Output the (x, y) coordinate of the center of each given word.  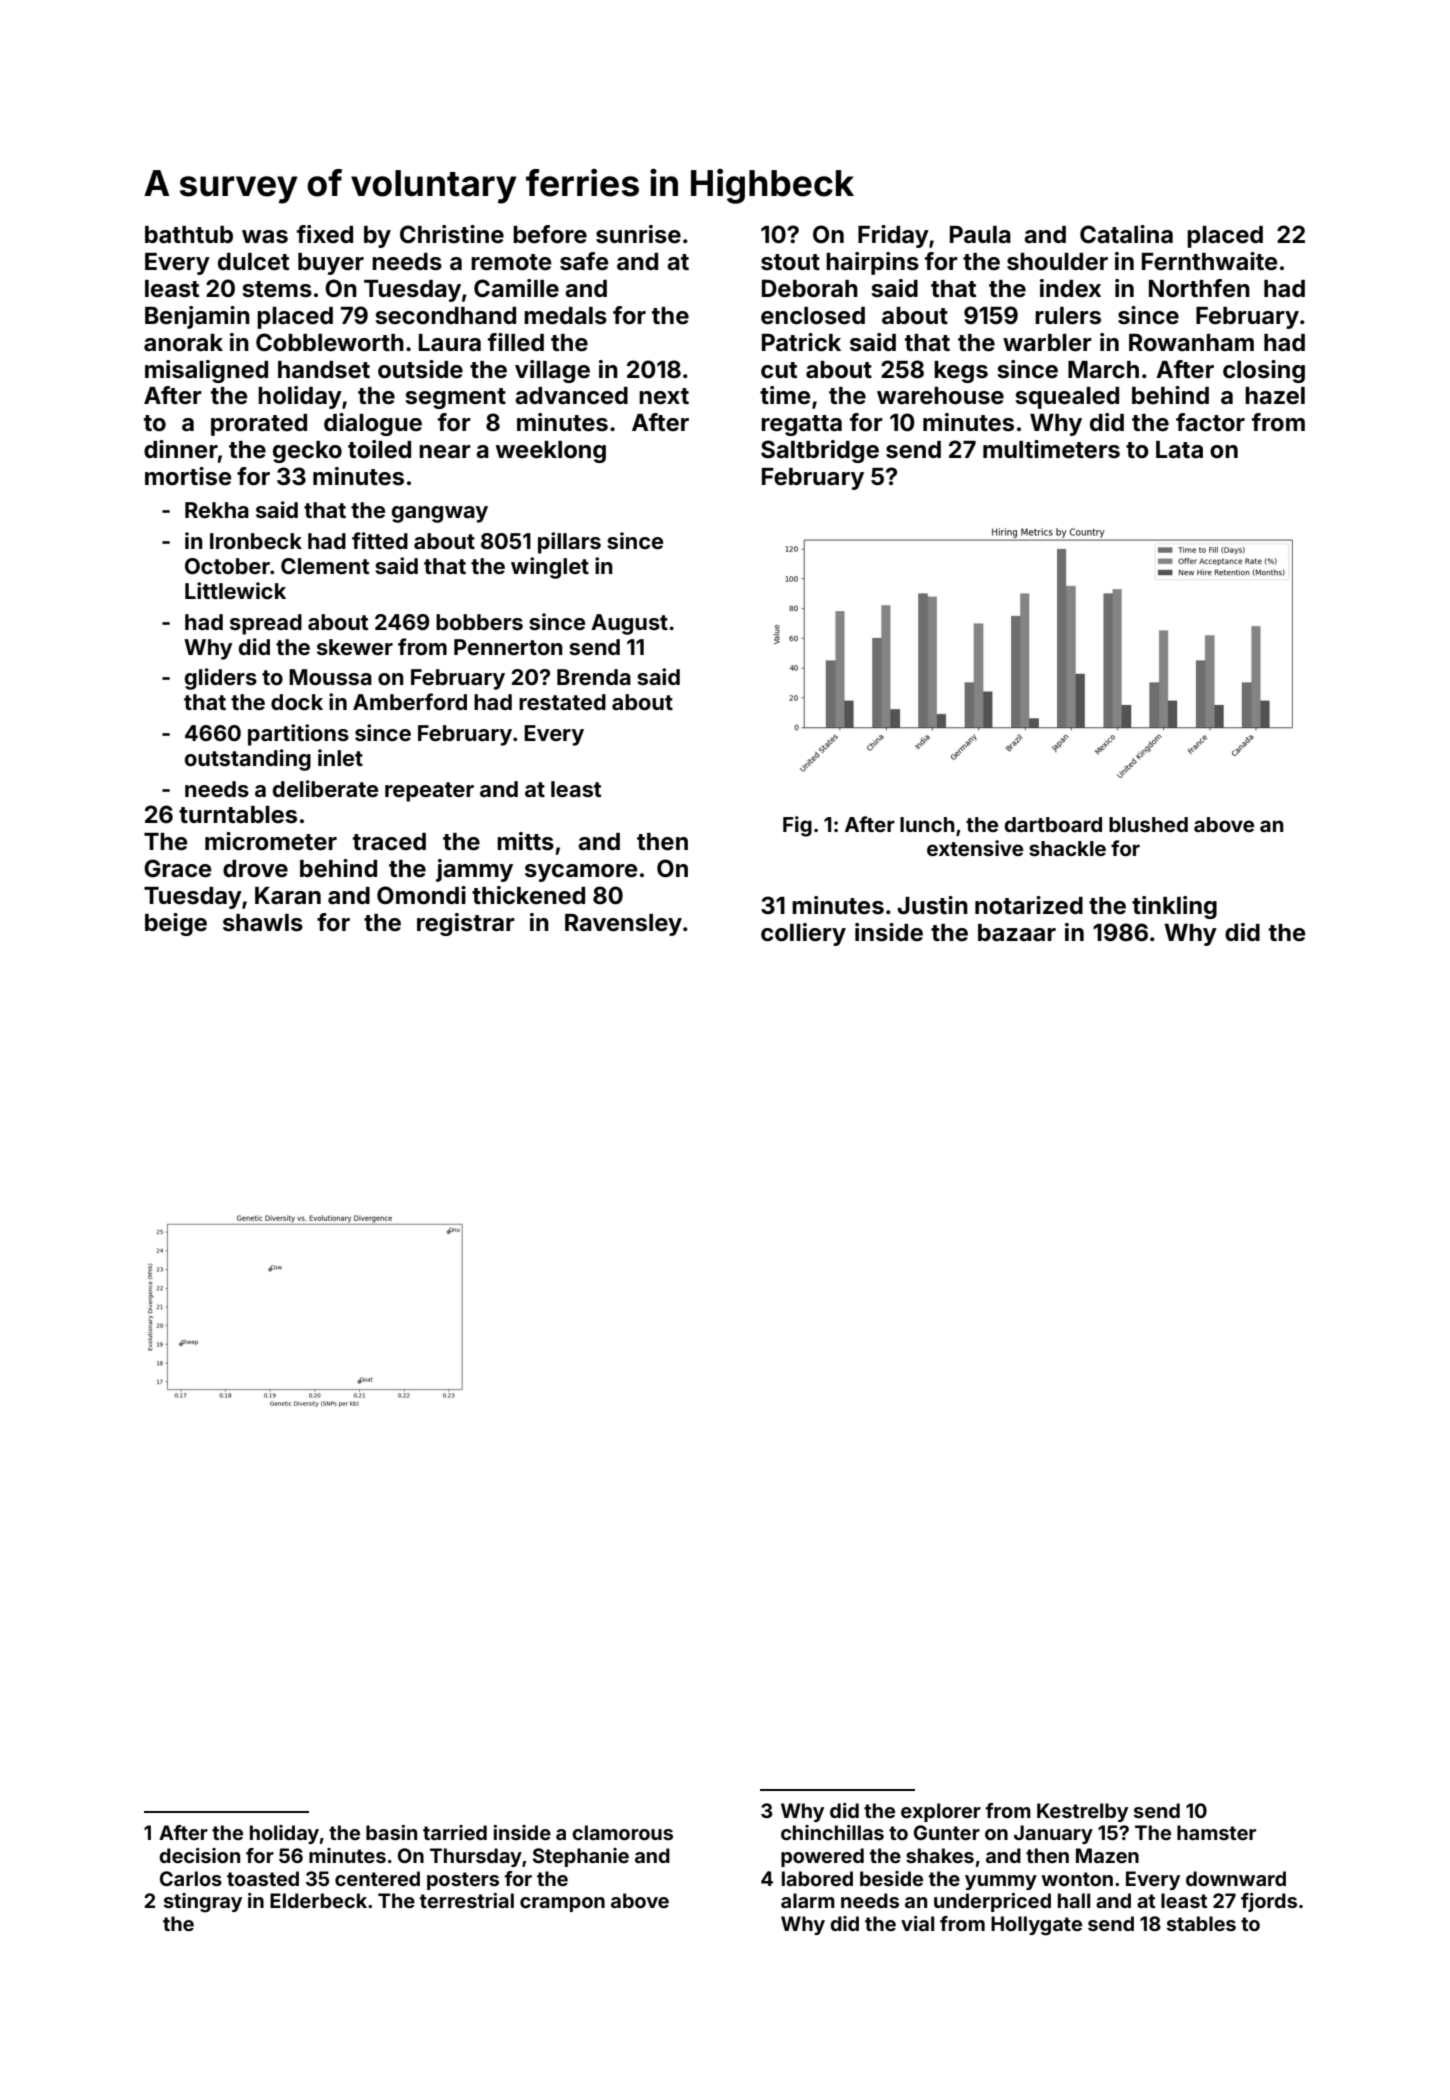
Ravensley (623, 925)
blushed (1148, 824)
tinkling (1174, 907)
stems (277, 289)
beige (176, 924)
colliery (803, 934)
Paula (980, 235)
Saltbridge (820, 451)
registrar (466, 924)
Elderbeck (318, 1900)
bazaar (1017, 932)
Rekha (217, 510)
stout (790, 262)
